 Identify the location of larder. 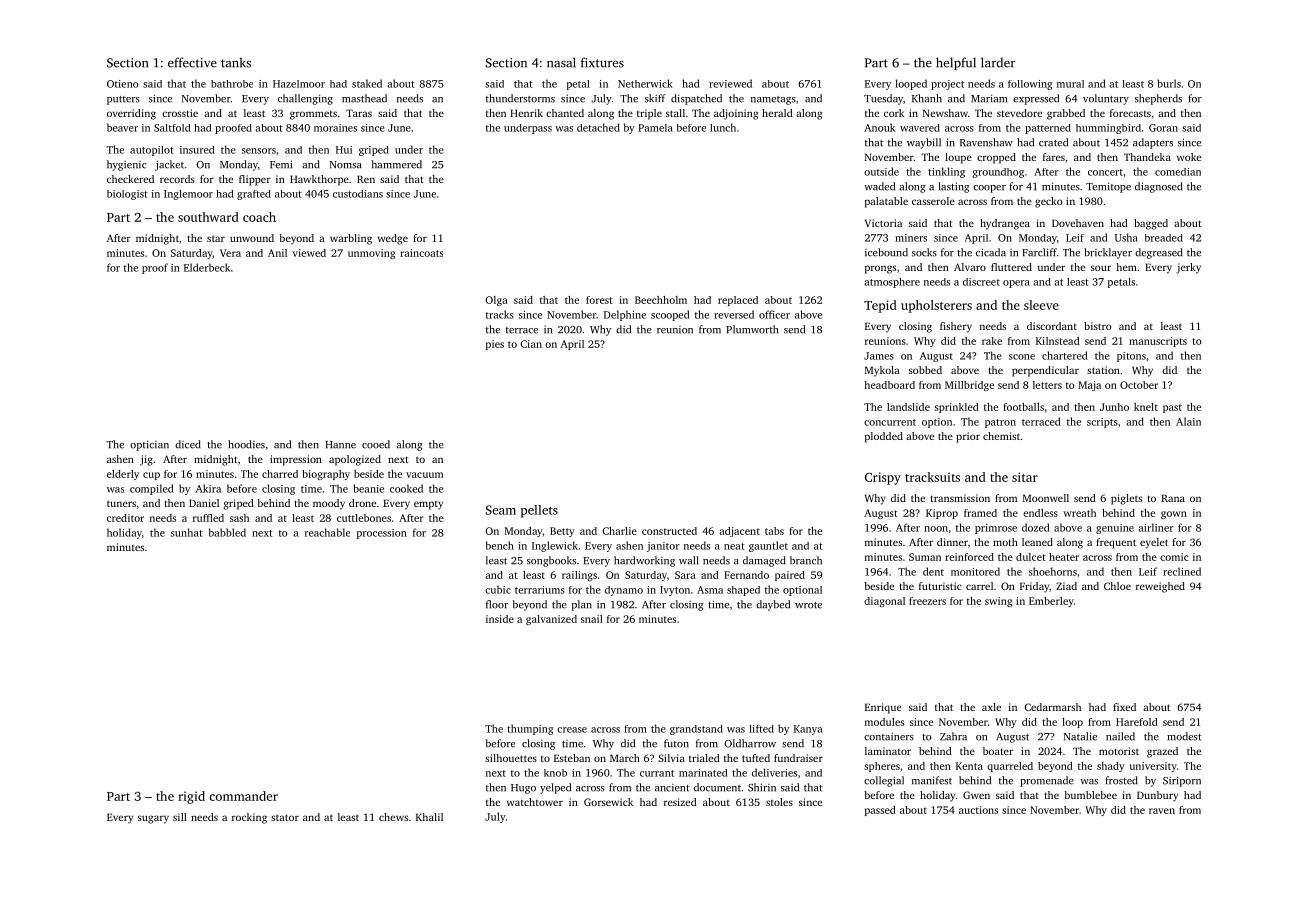
(998, 62).
